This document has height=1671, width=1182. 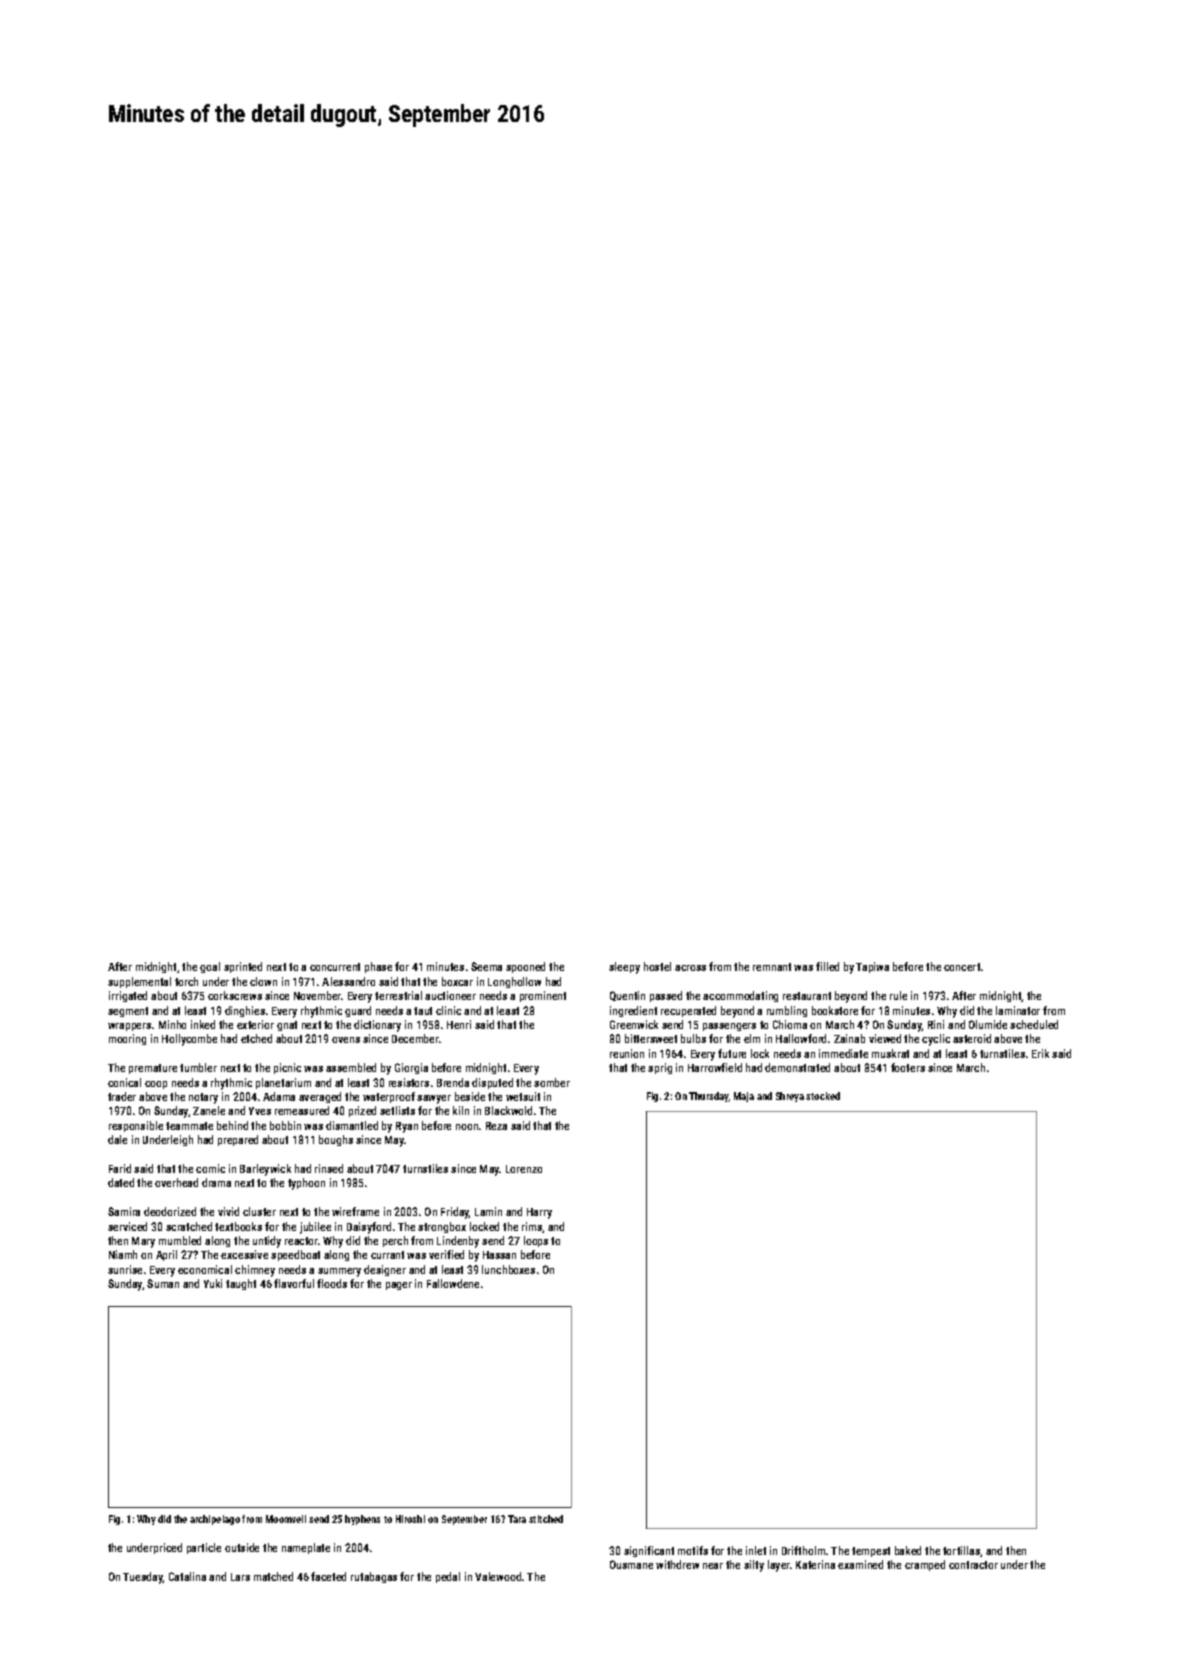 I want to click on viewed, so click(x=885, y=1038).
